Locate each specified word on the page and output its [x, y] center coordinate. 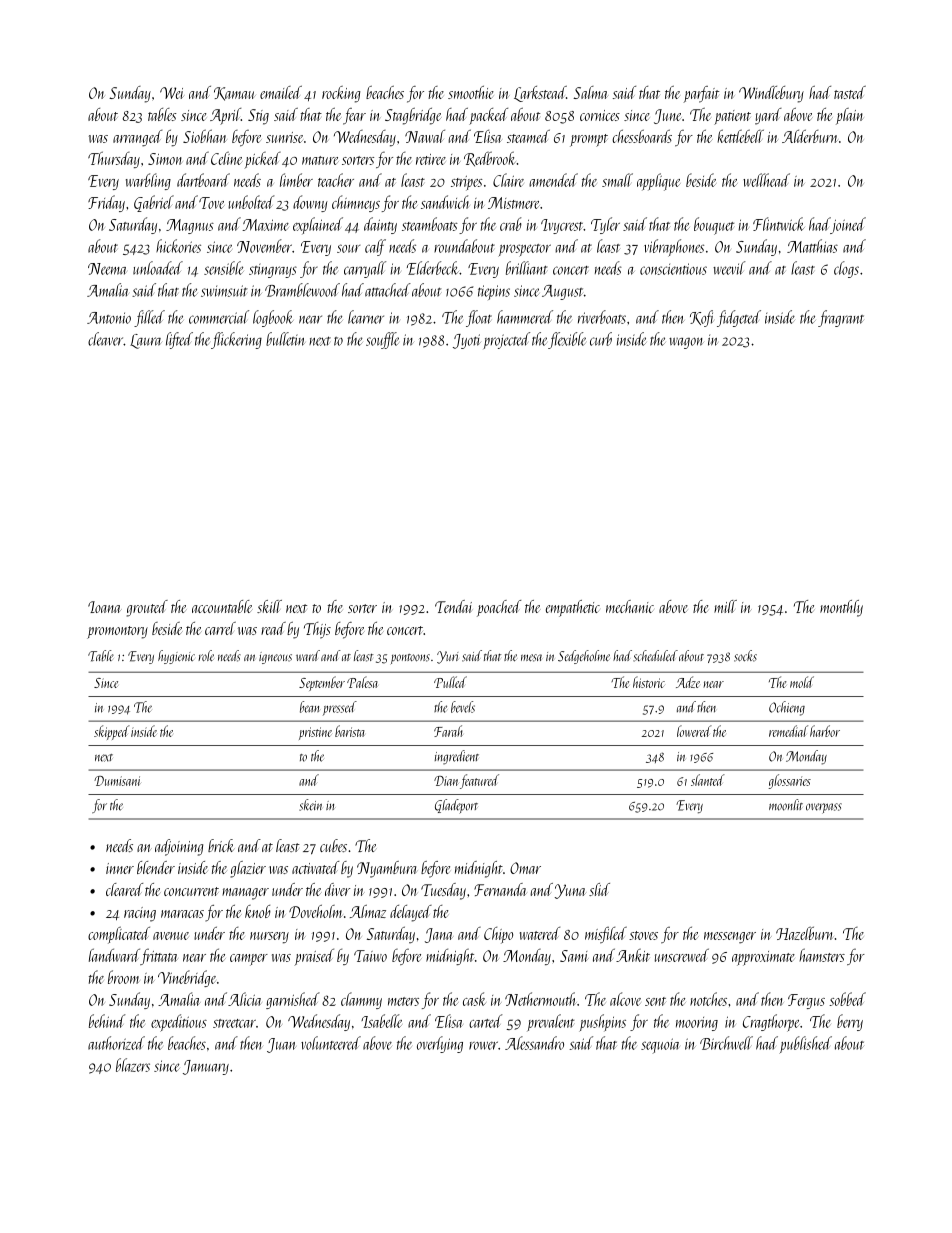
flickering [236, 340]
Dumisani [117, 781]
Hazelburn [804, 933]
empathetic [573, 608]
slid [599, 889]
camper [249, 960]
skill [269, 606]
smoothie [471, 92]
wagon [686, 343]
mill [725, 606]
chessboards [642, 136]
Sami [574, 956]
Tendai [453, 606]
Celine [226, 158]
